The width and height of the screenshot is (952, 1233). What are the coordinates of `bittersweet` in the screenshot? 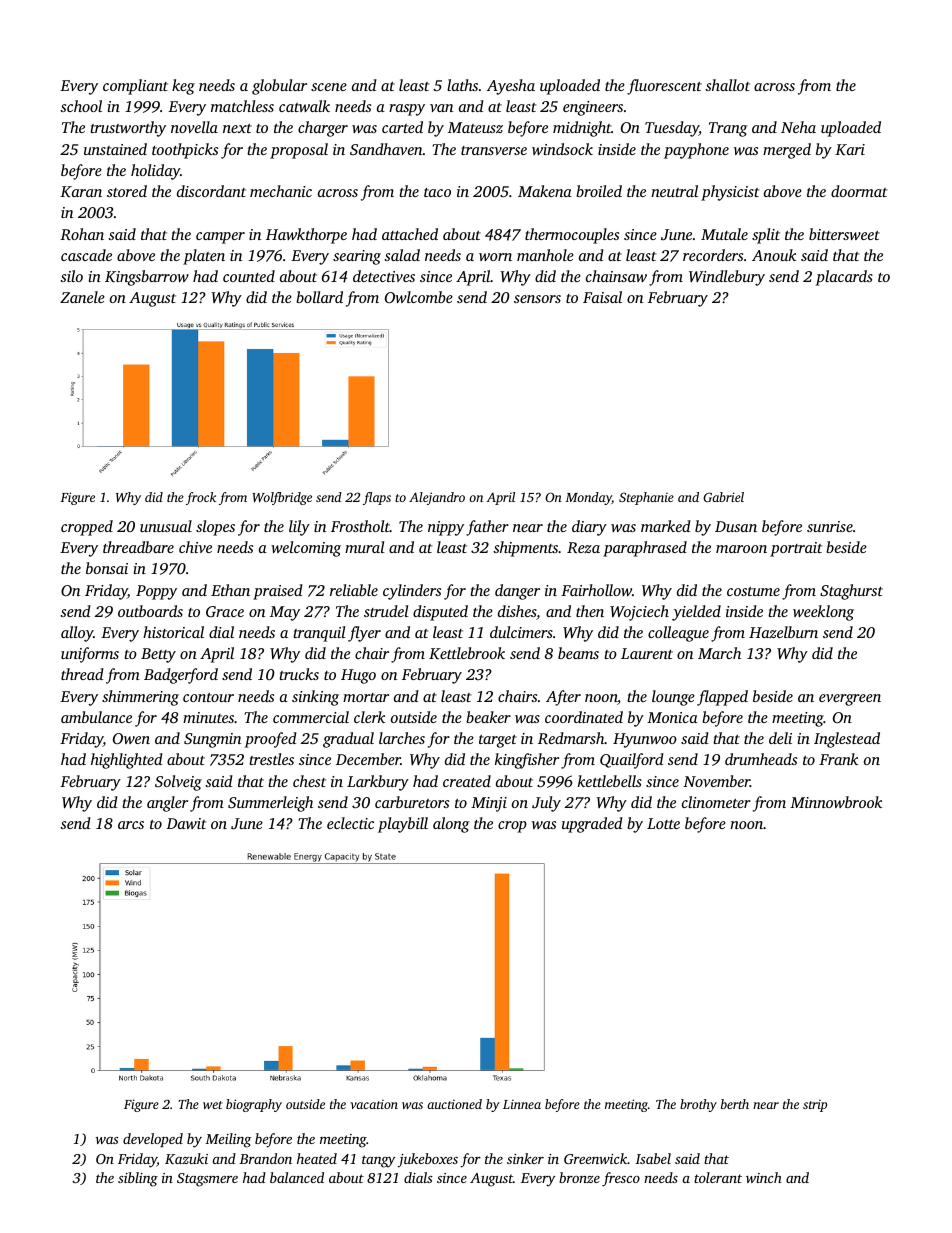 It's located at (844, 234).
